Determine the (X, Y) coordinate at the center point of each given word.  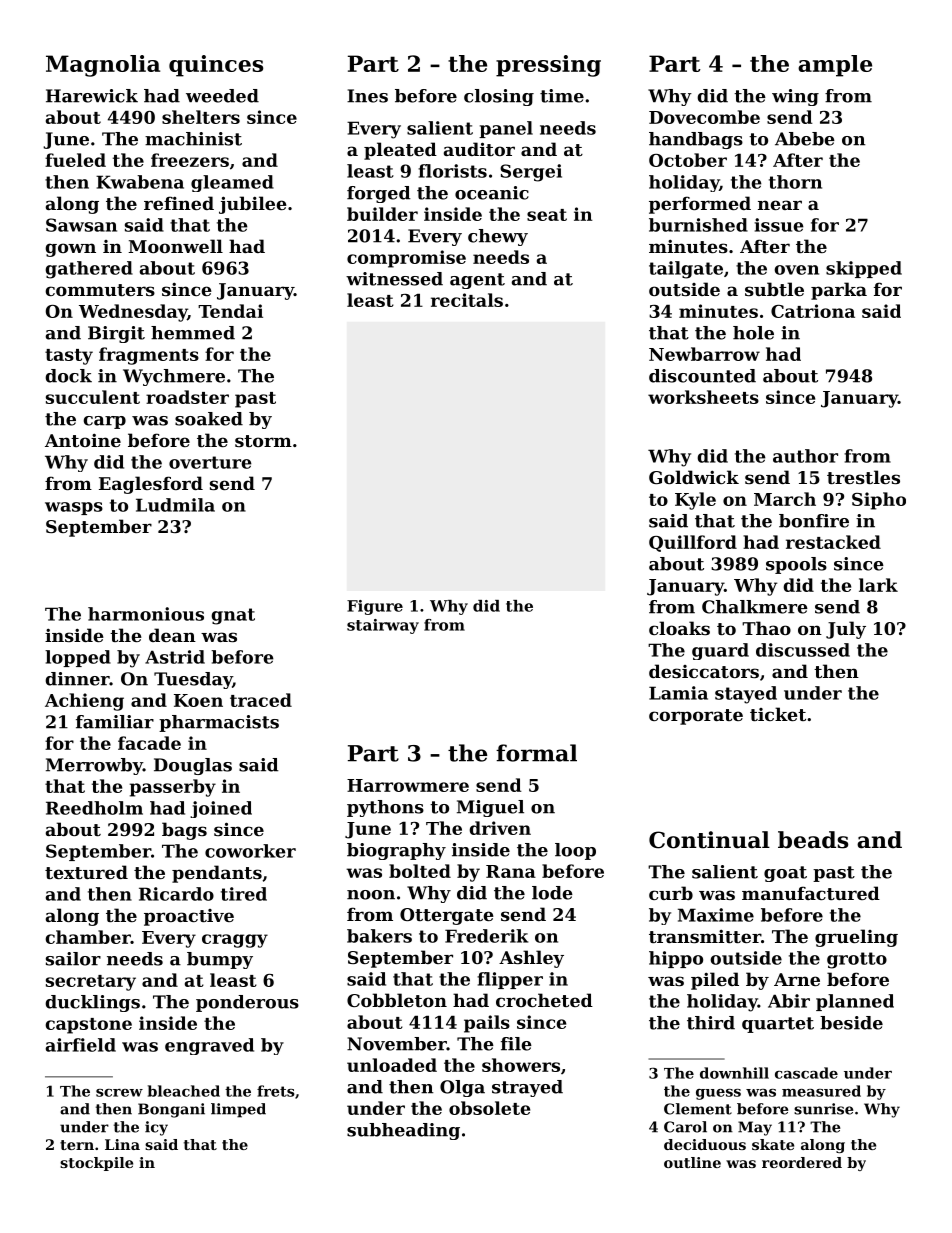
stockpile (96, 1164)
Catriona (813, 311)
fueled (75, 160)
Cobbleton (397, 1000)
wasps (74, 508)
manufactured (811, 893)
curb (671, 893)
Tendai (230, 311)
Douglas (193, 766)
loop (575, 851)
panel (506, 129)
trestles (863, 477)
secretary (91, 983)
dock (68, 376)
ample (835, 66)
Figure (375, 607)
